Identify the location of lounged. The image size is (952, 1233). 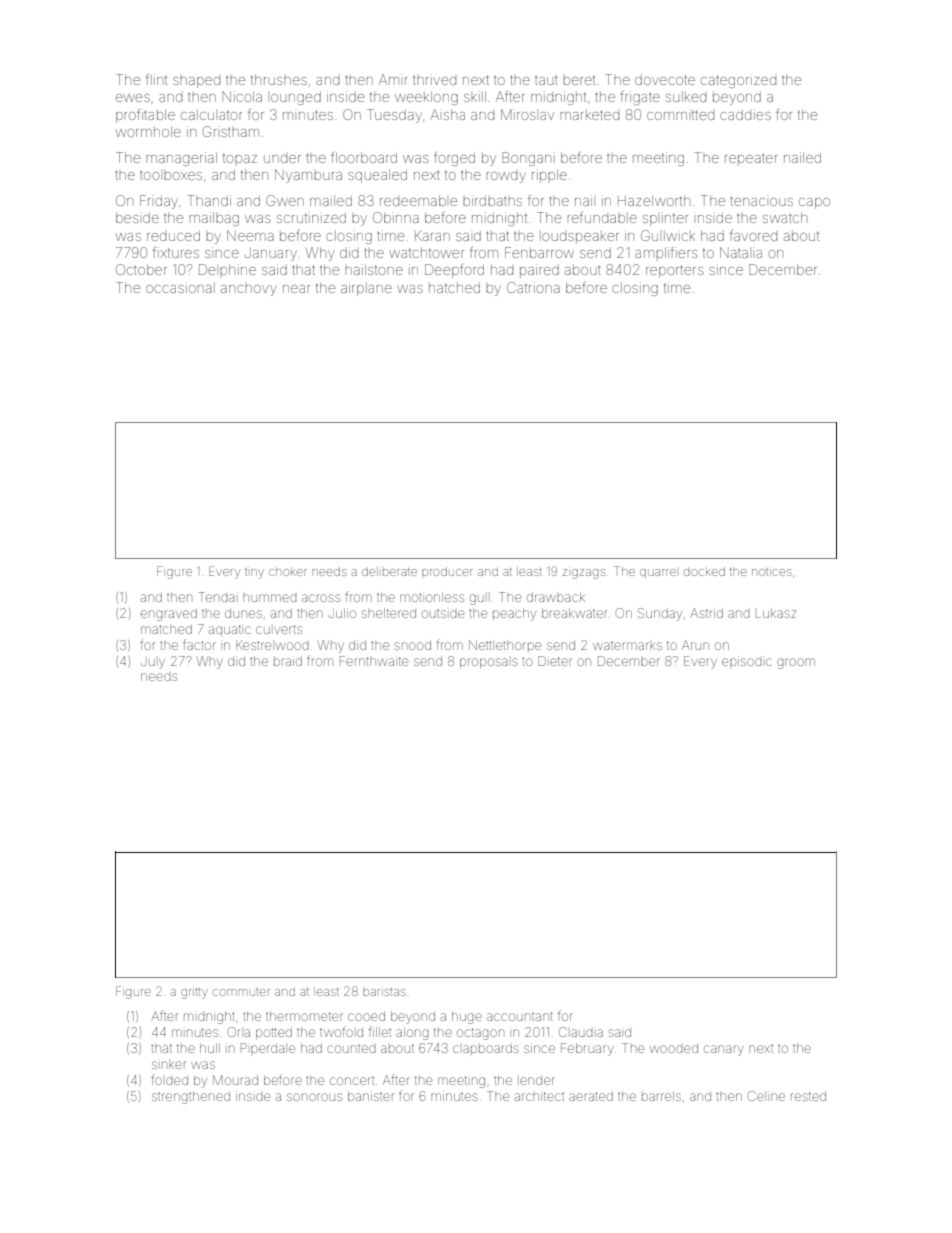
(296, 98).
